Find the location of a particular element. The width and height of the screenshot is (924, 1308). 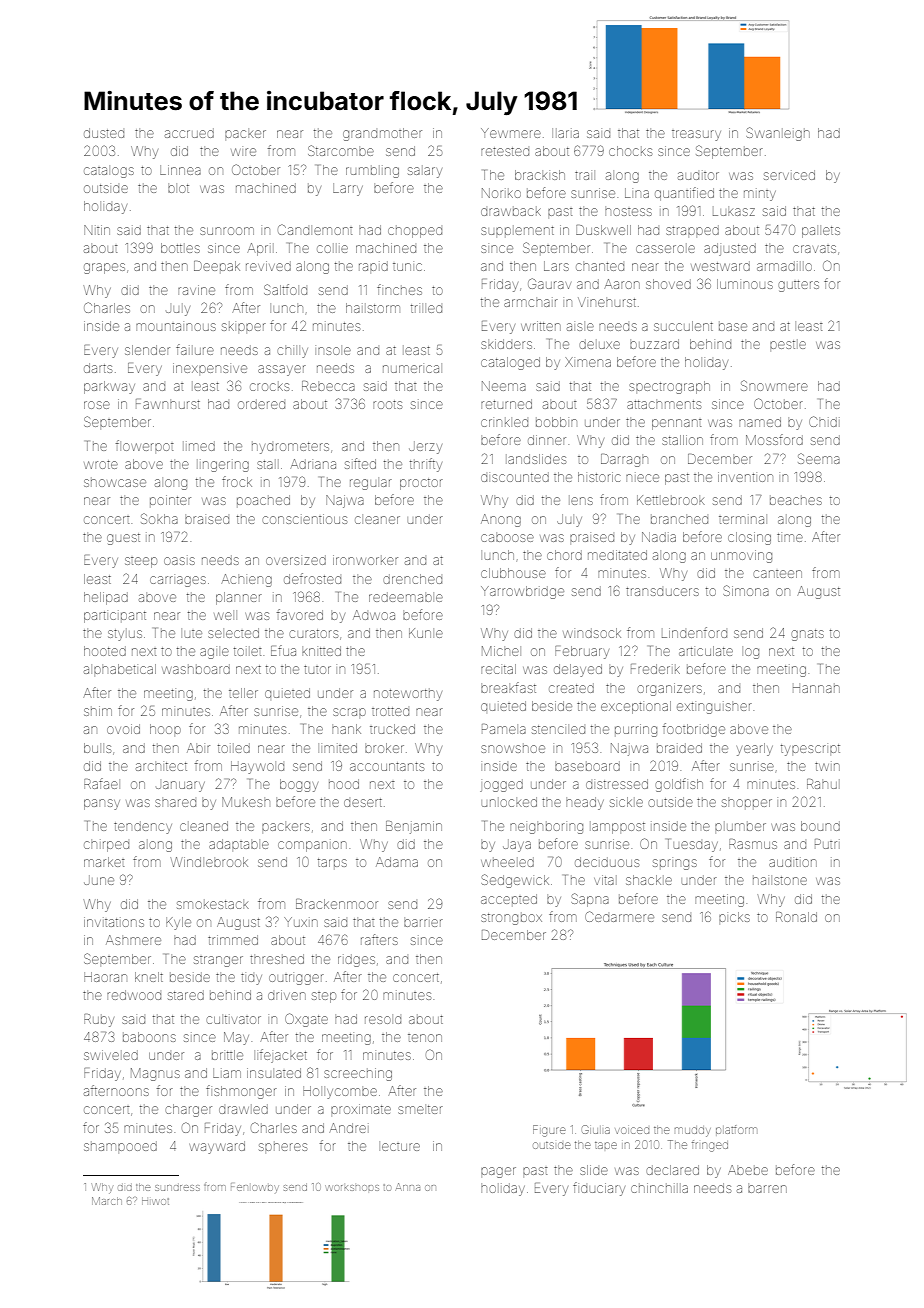

chopped is located at coordinates (415, 232).
